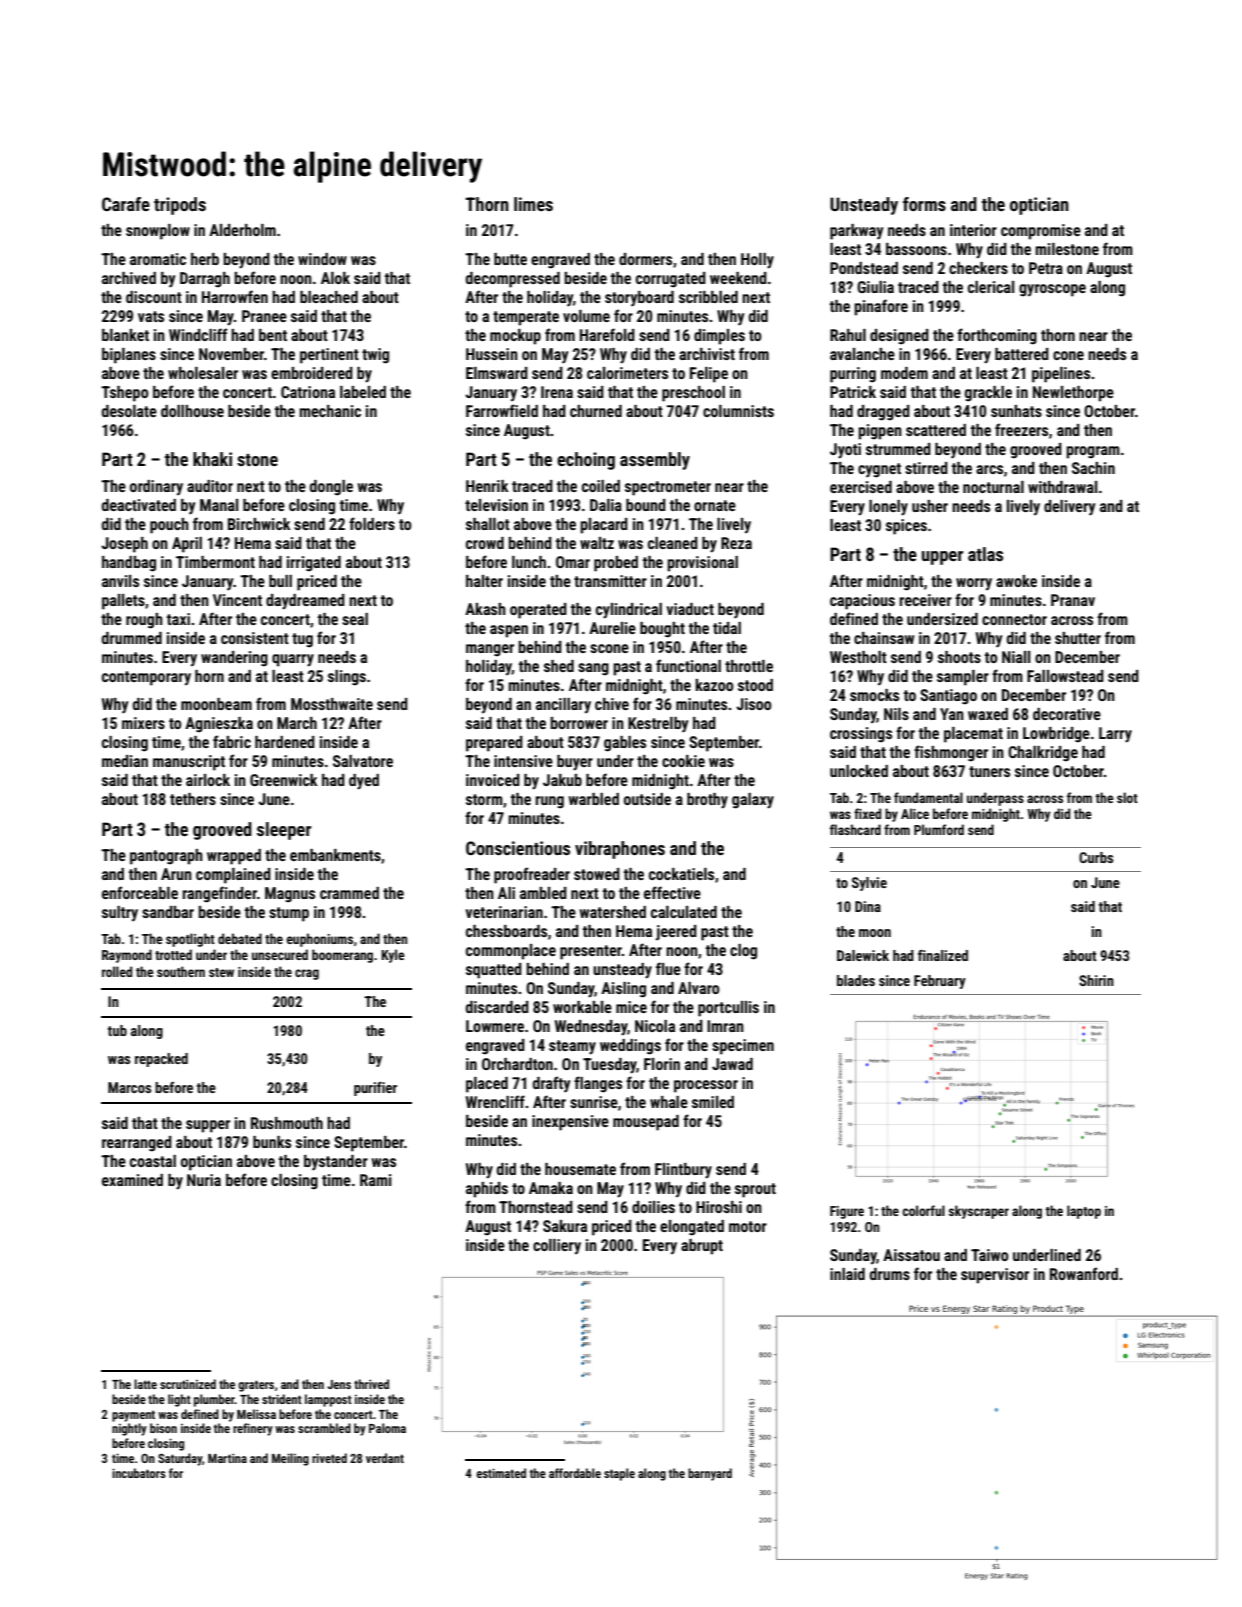 This image has height=1607, width=1242. What do you see at coordinates (943, 955) in the image?
I see `finalized` at bounding box center [943, 955].
